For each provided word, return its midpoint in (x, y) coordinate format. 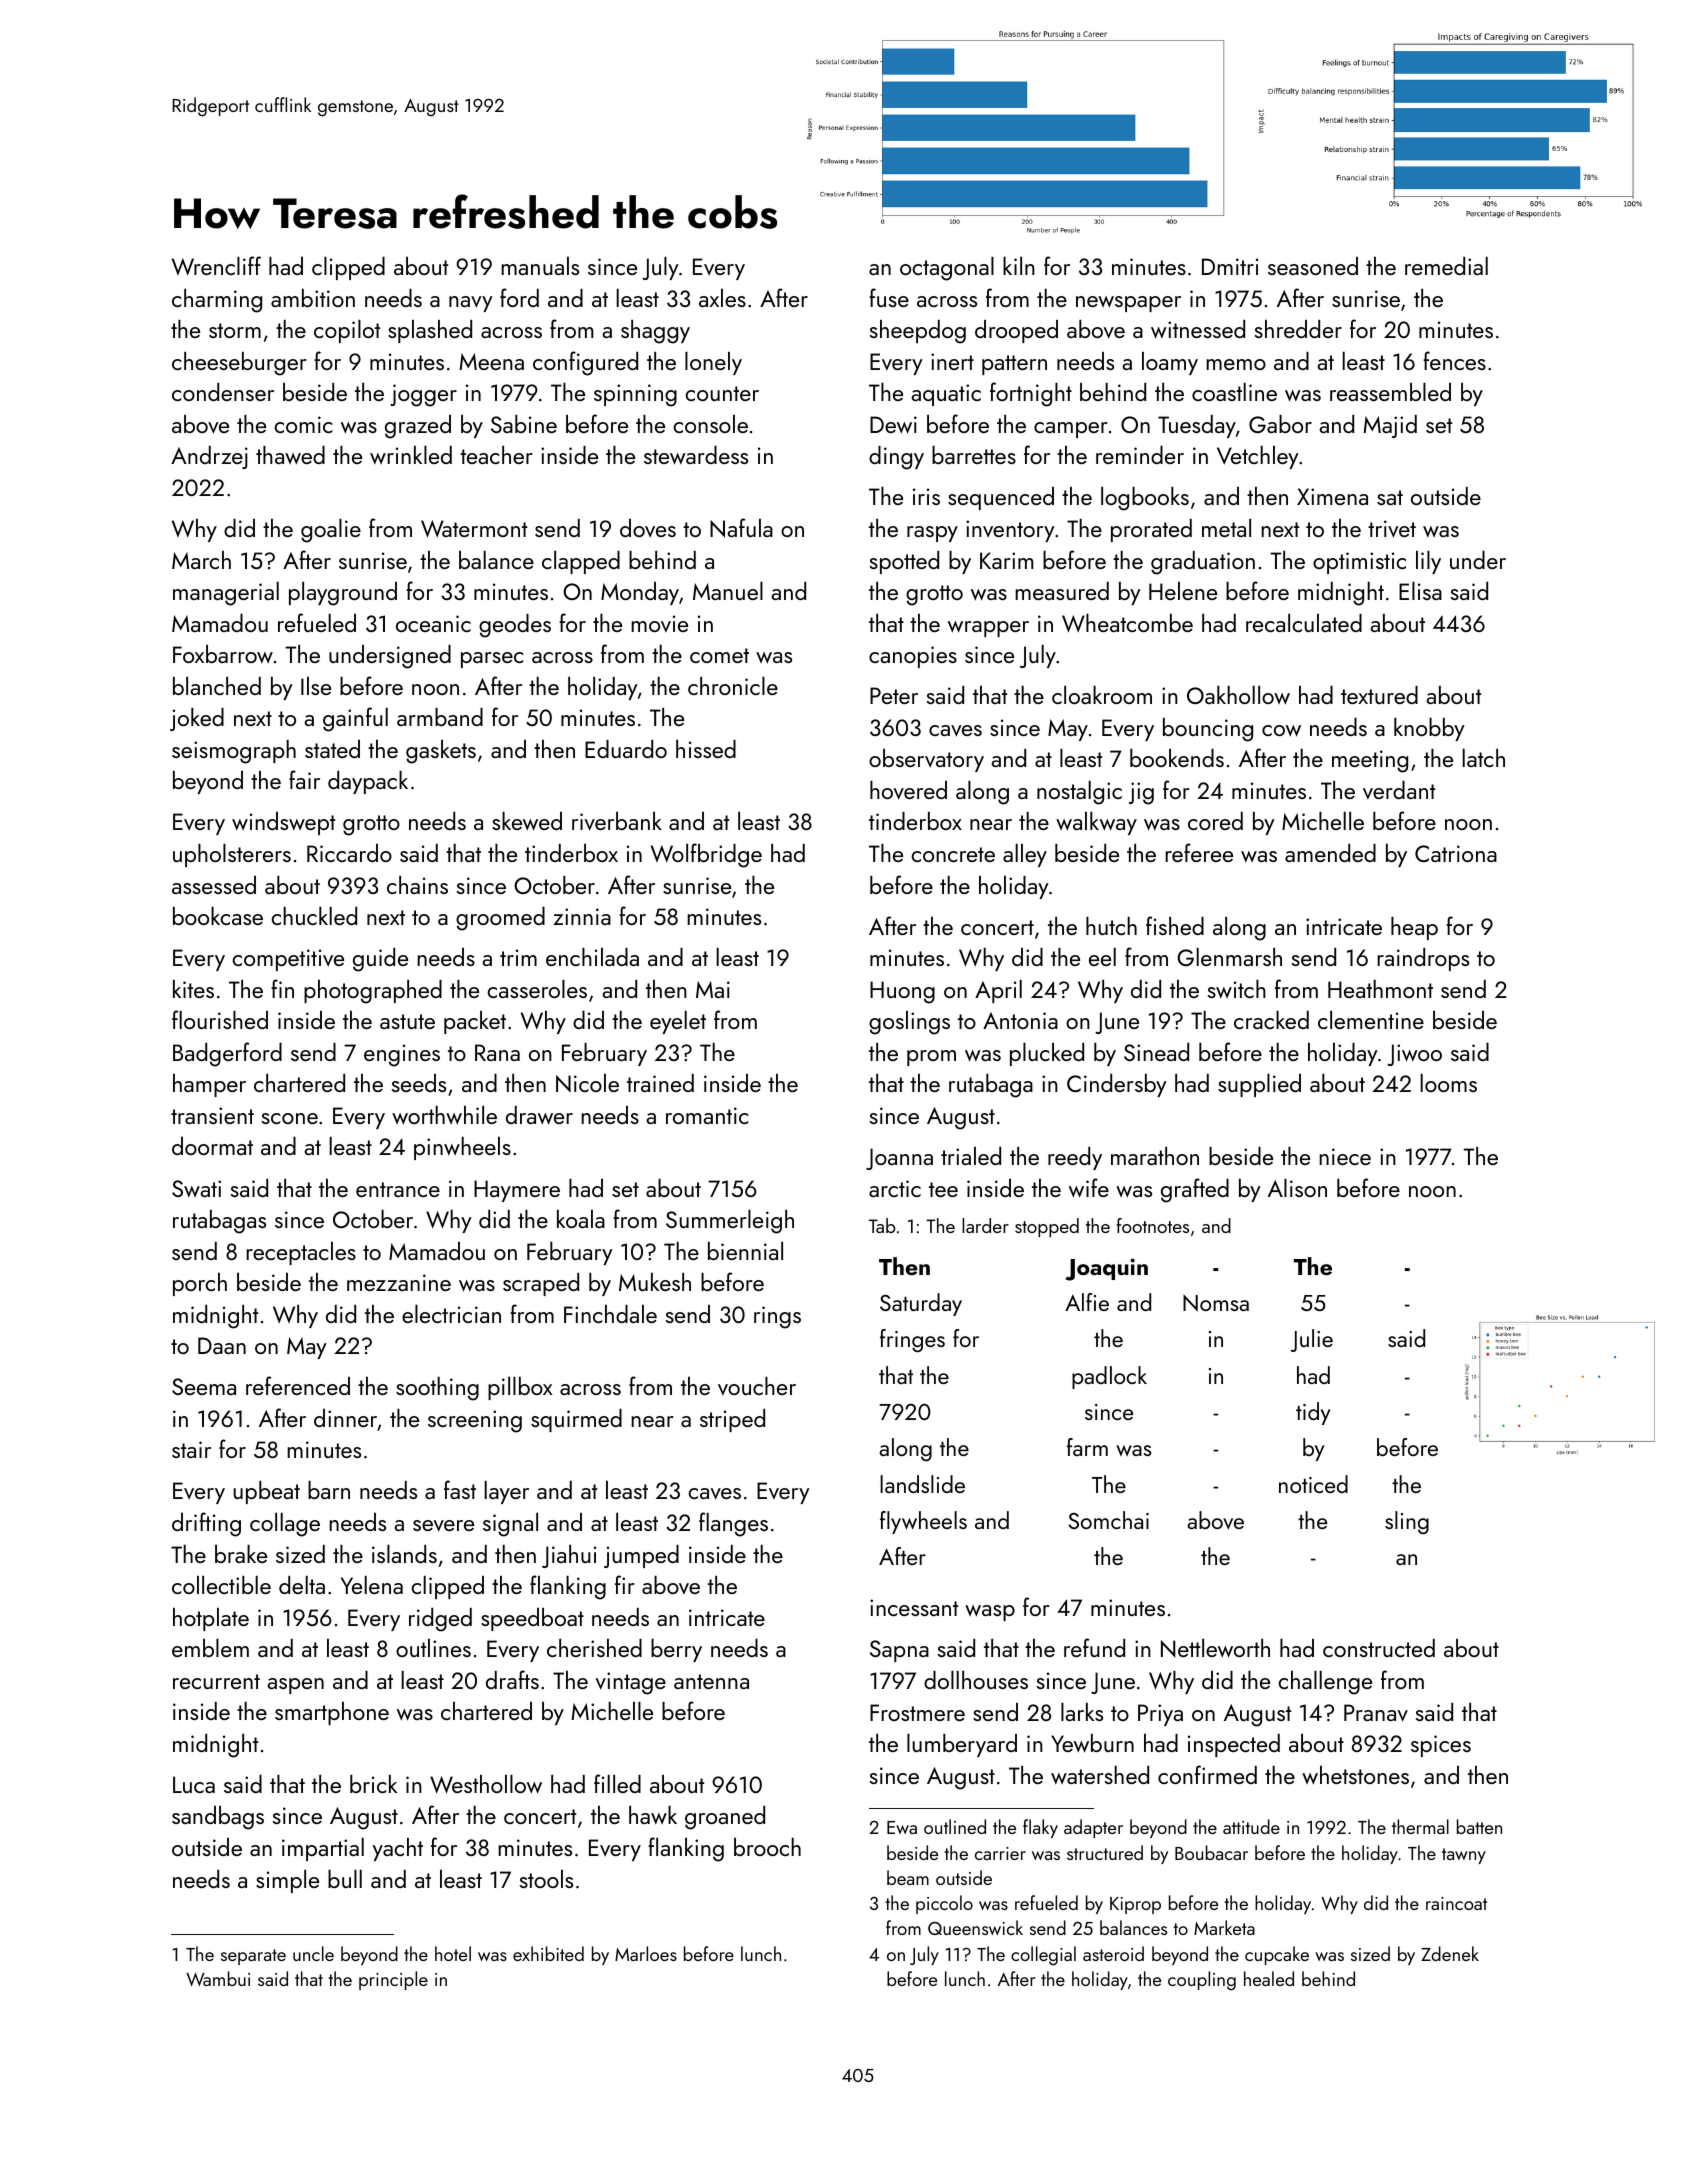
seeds (419, 1083)
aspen (295, 1686)
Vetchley (1258, 457)
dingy (896, 458)
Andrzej (209, 457)
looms (1448, 1083)
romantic (707, 1115)
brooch (767, 1847)
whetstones (1355, 1775)
